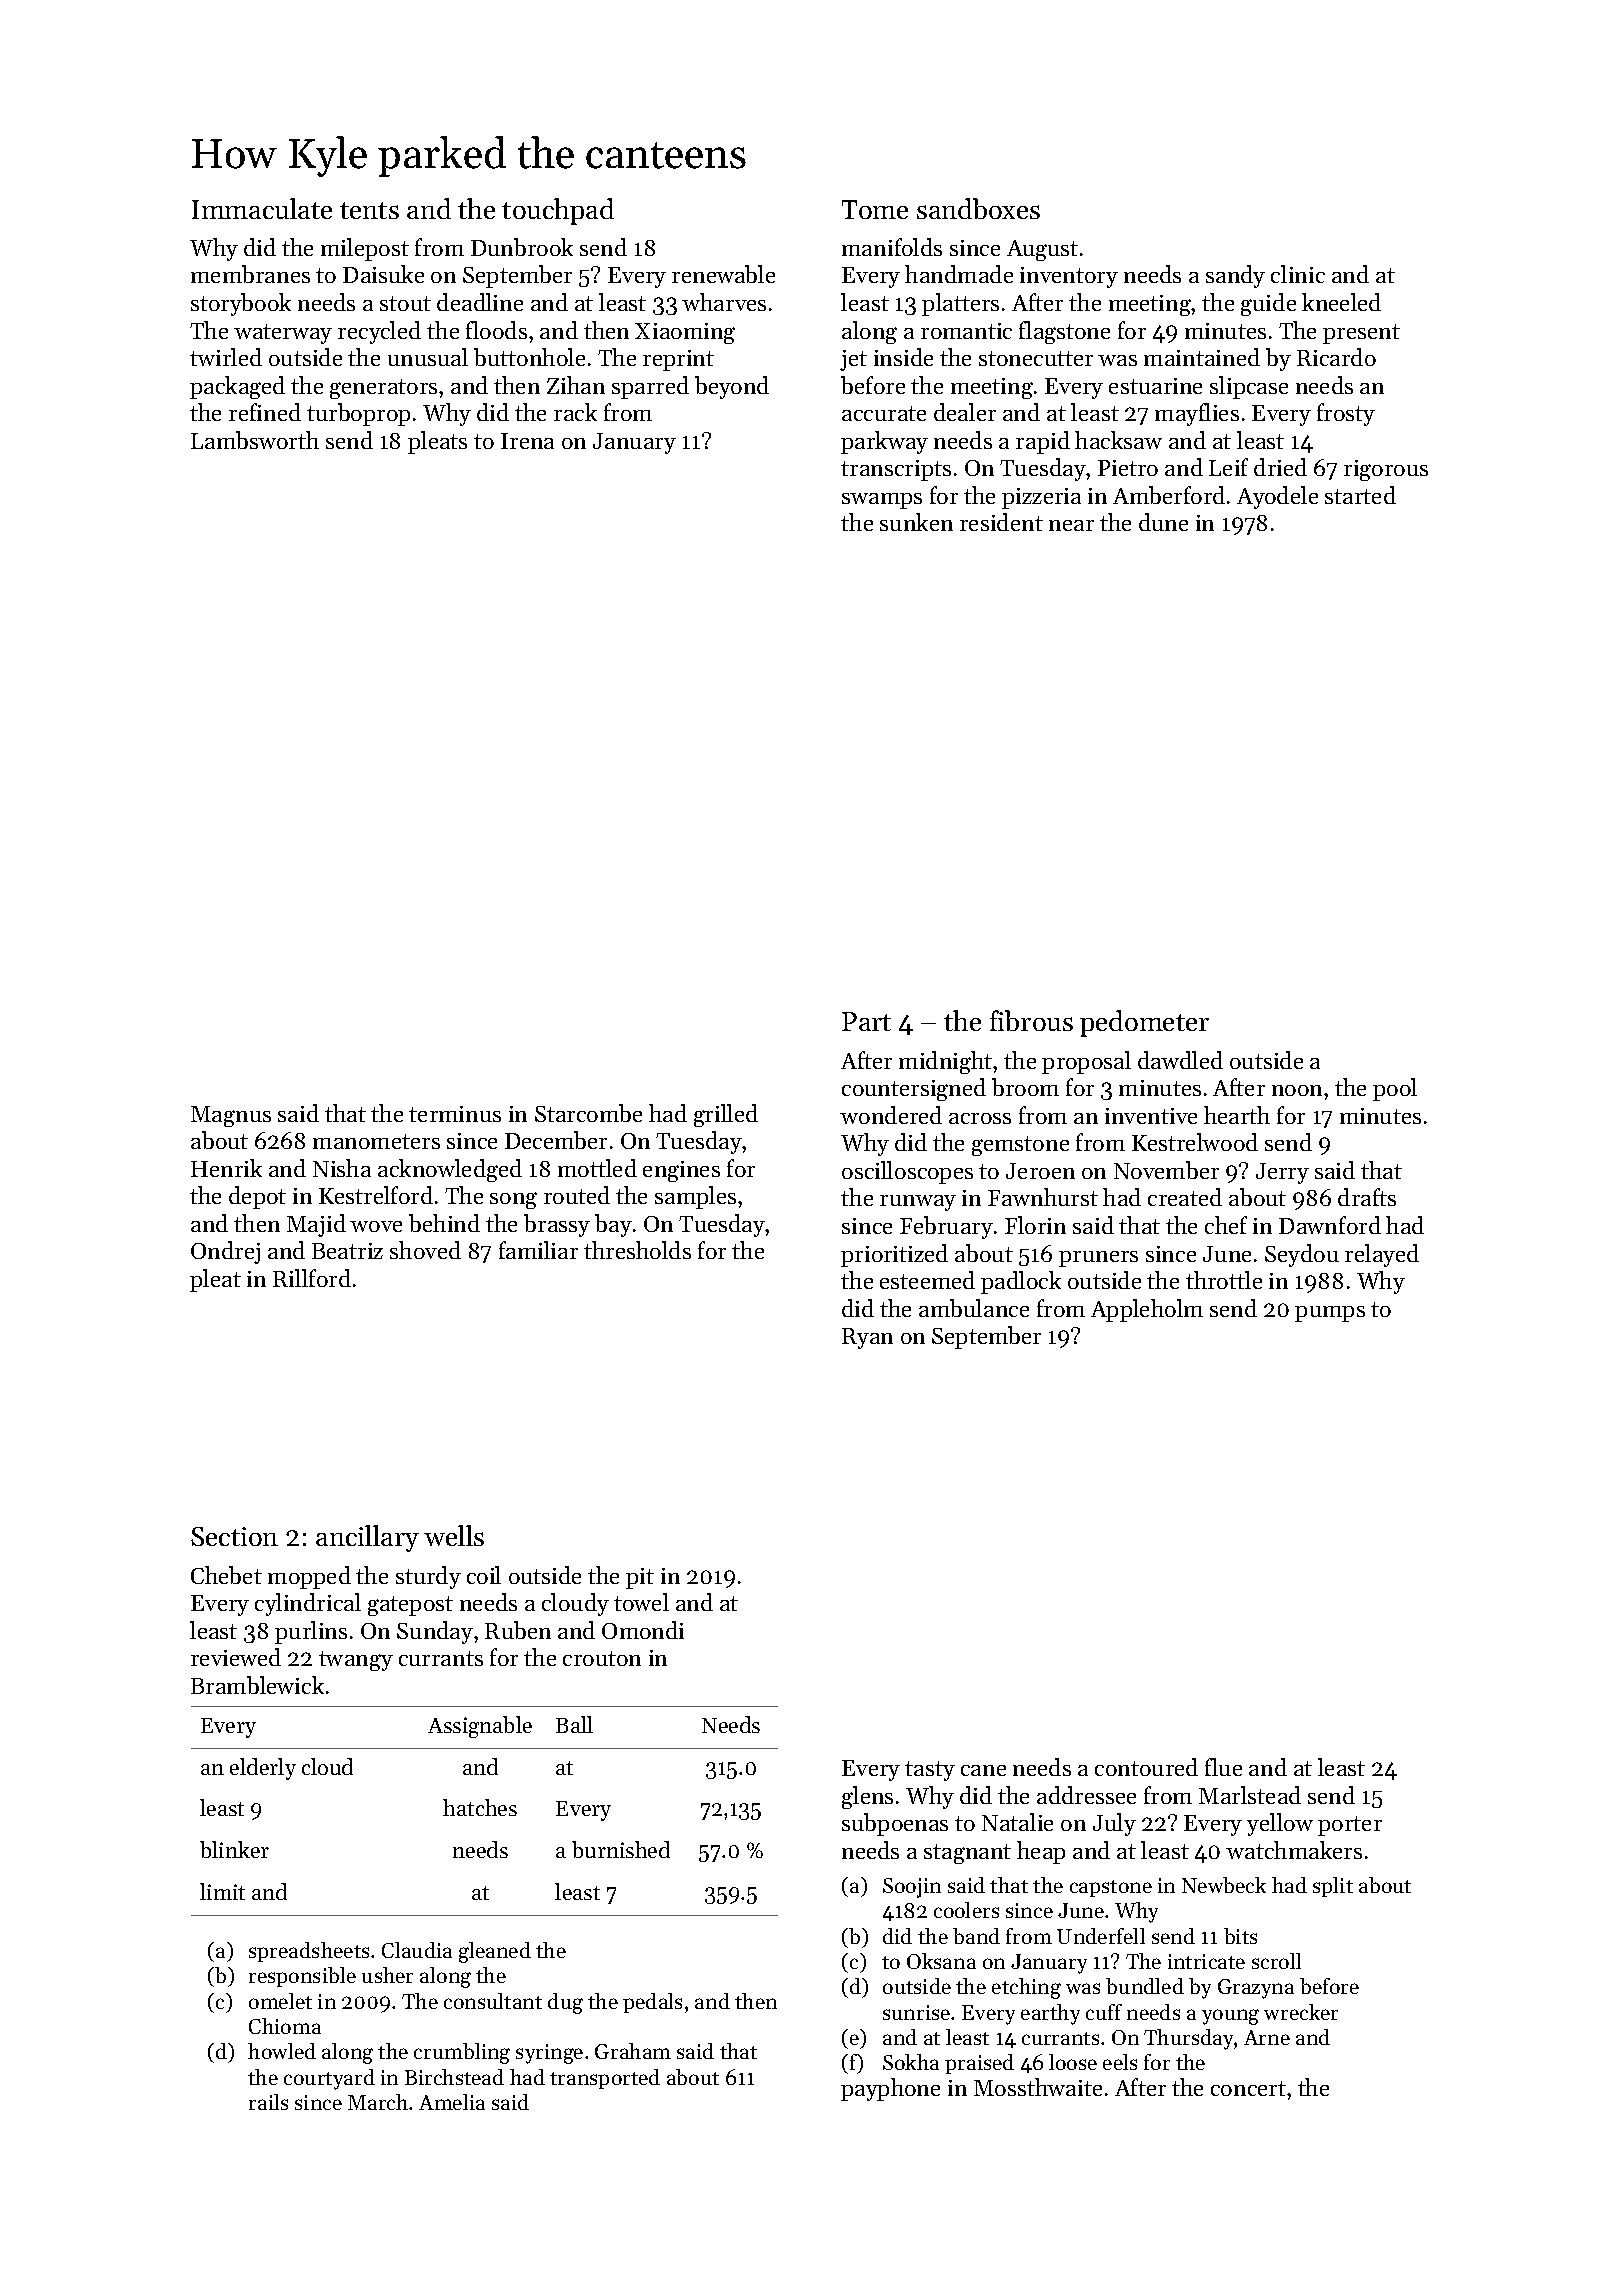  I want to click on terminus, so click(455, 1114).
